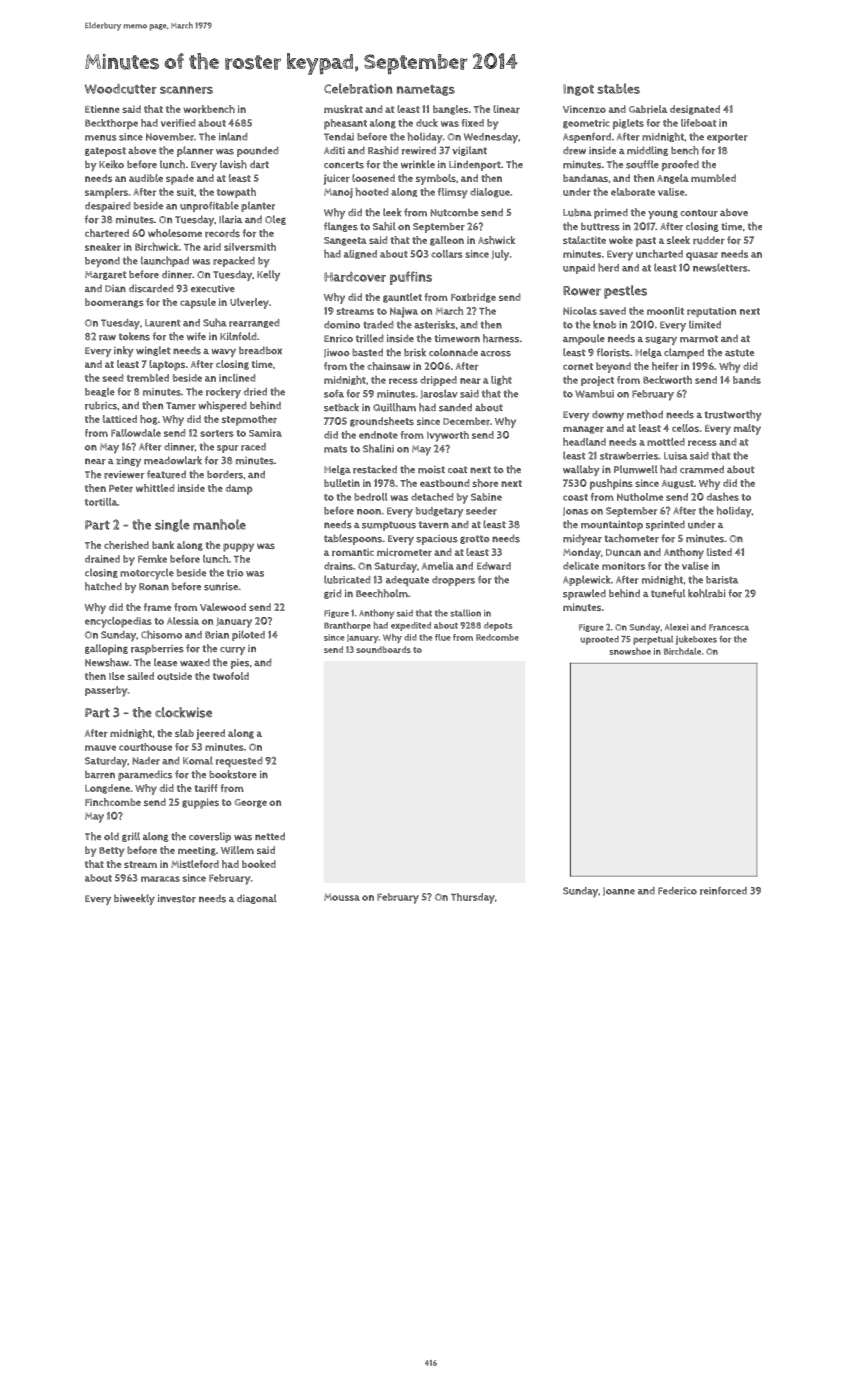 The height and width of the page is (1400, 849). I want to click on Redcombe, so click(497, 637).
